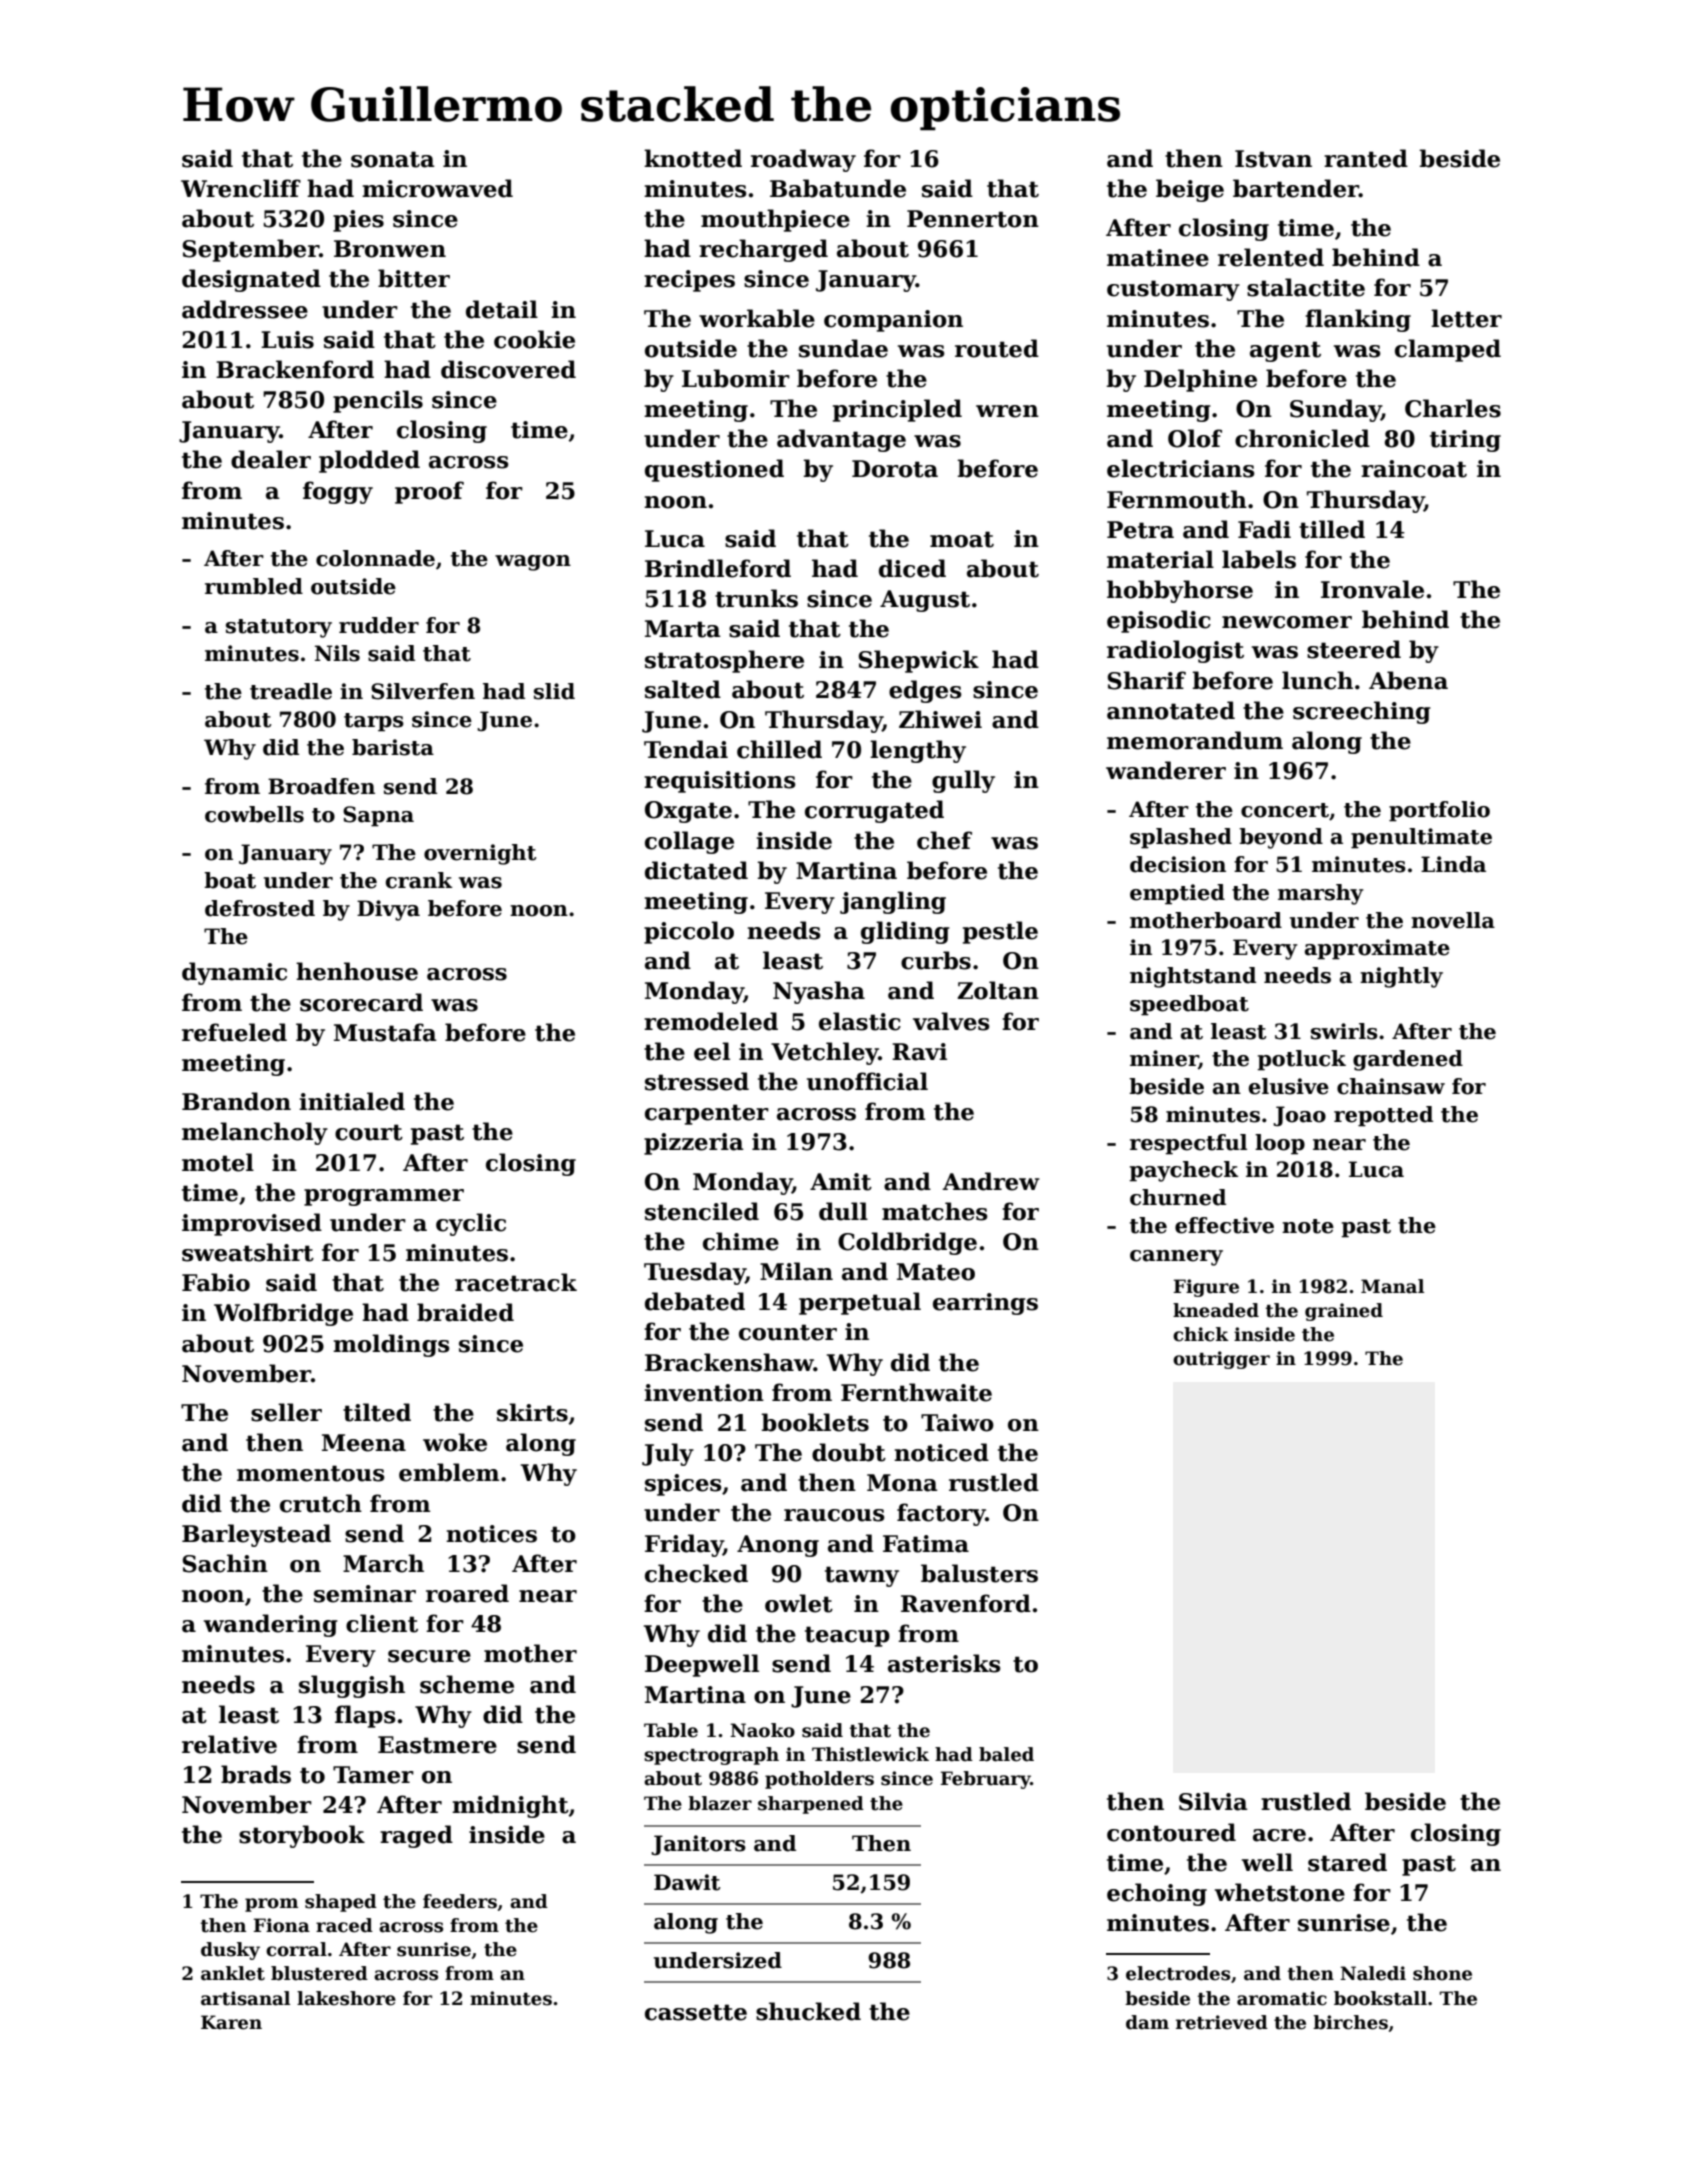 This screenshot has width=1683, height=2178. I want to click on Luis, so click(287, 340).
